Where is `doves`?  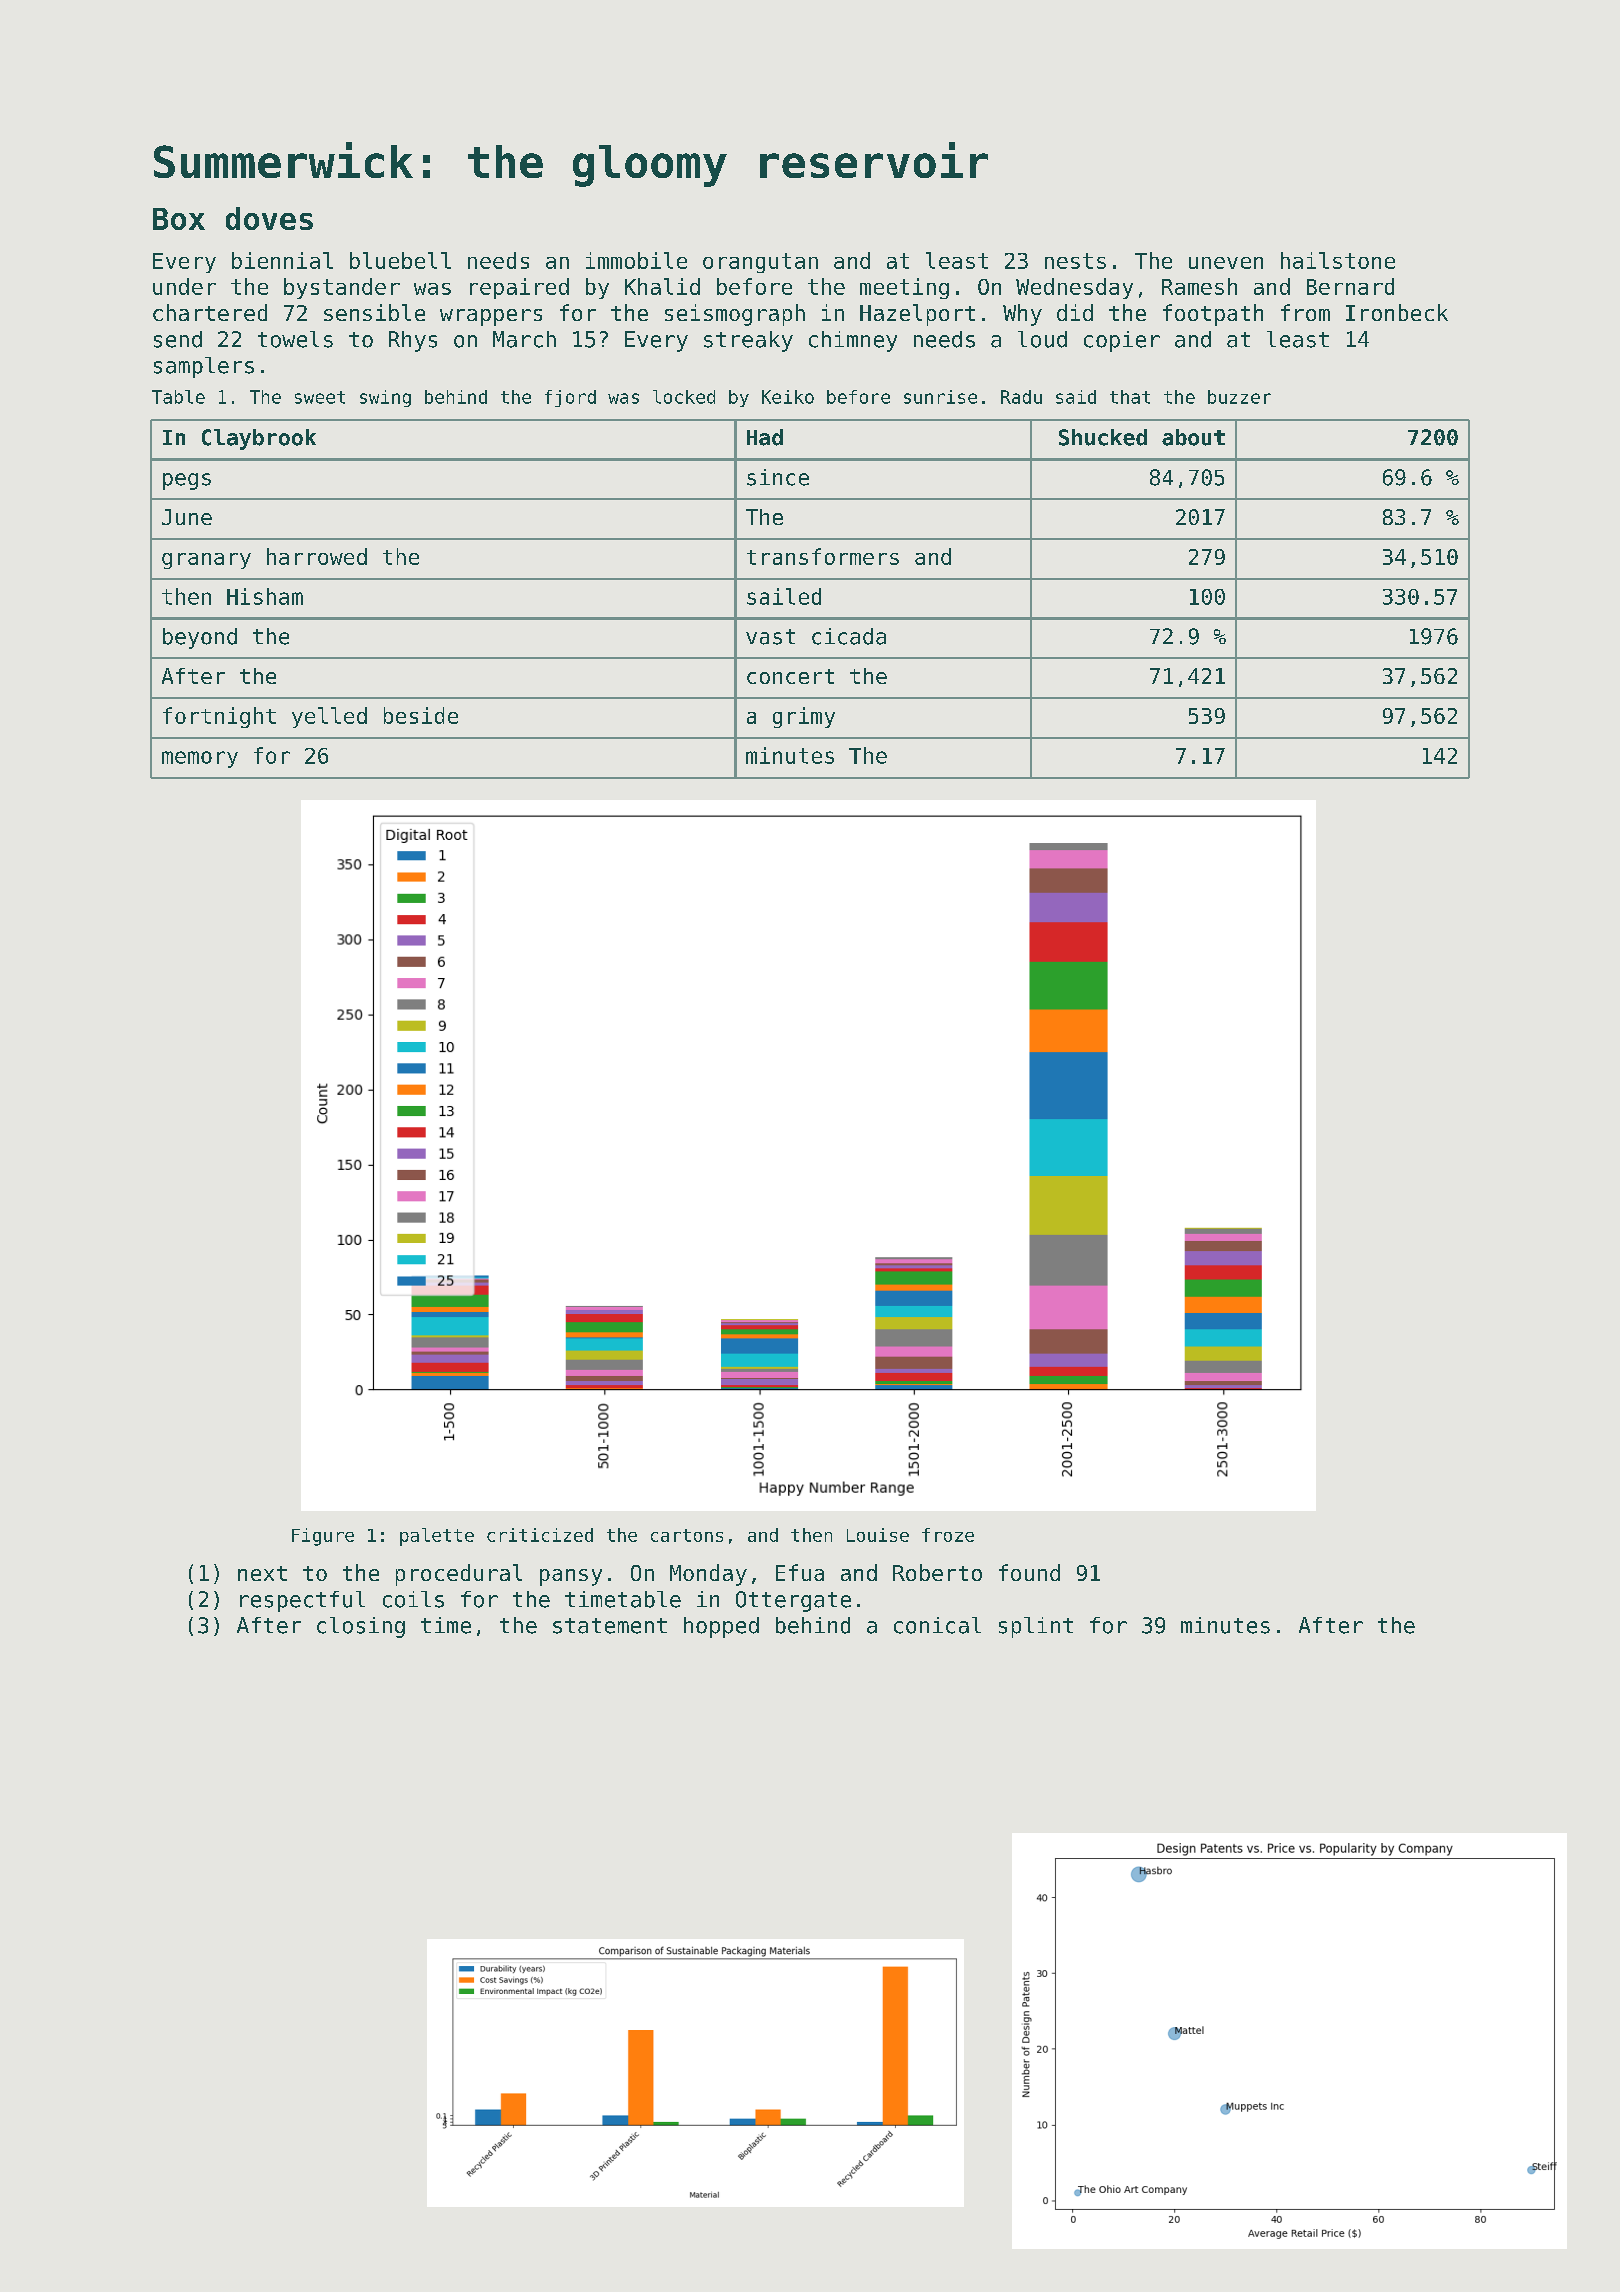
doves is located at coordinates (269, 218).
